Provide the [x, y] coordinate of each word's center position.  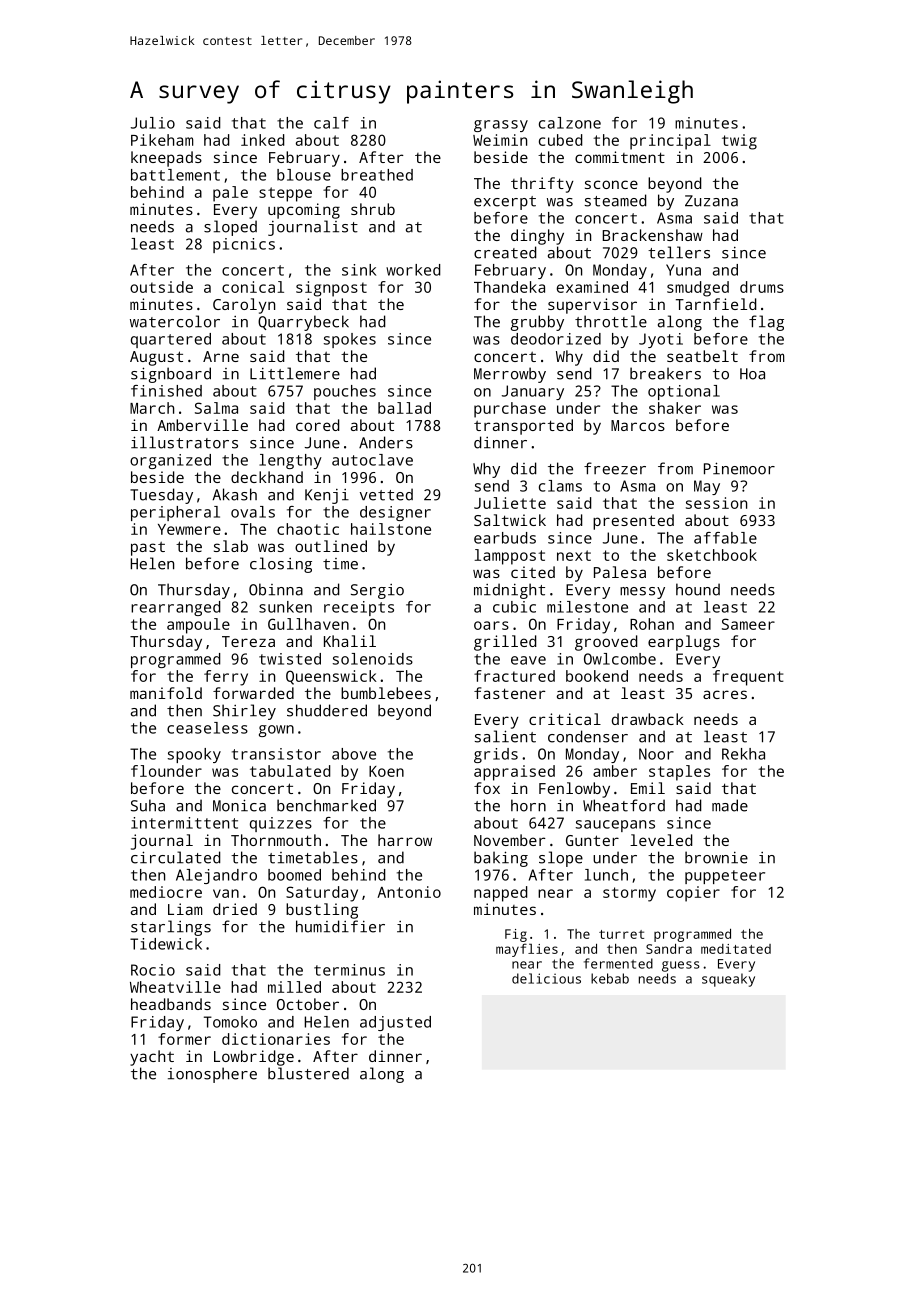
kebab [610, 978]
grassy [501, 126]
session [716, 503]
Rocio [153, 970]
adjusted [395, 1023]
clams [560, 486]
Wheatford [624, 805]
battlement [175, 175]
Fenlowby [574, 790]
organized [170, 461]
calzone [570, 123]
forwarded [253, 693]
